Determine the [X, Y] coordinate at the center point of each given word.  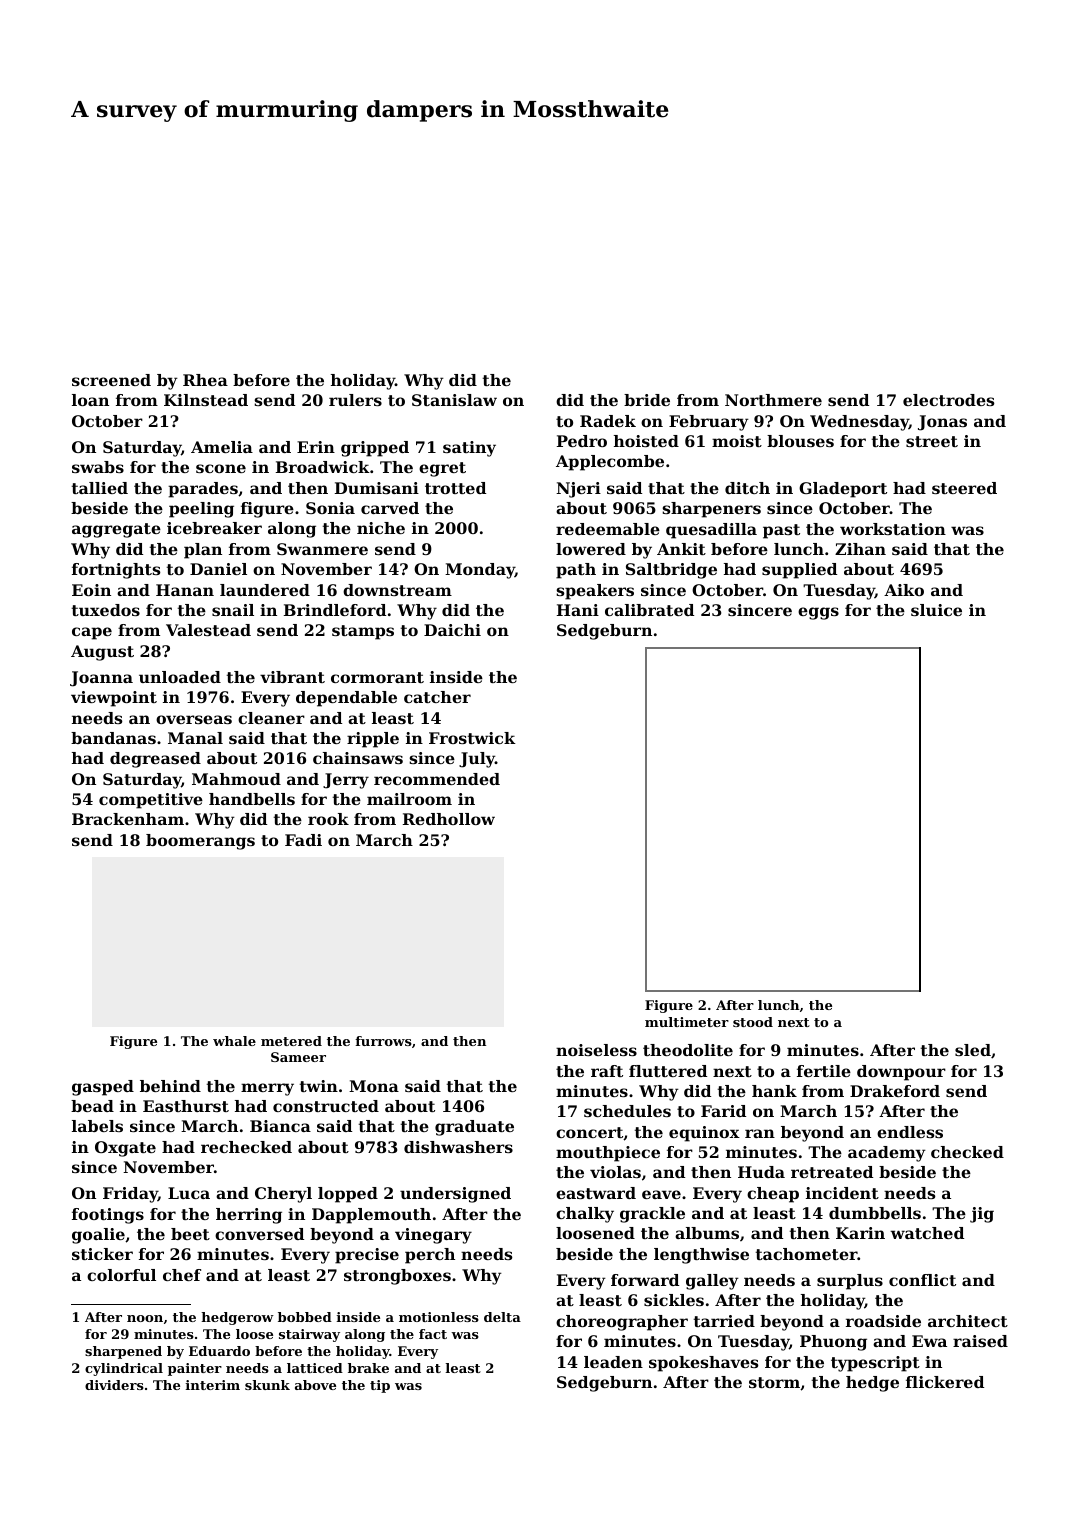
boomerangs [200, 842]
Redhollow [449, 819]
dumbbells [875, 1213]
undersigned [455, 1195]
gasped [103, 1088]
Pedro [582, 441]
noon [145, 1318]
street [932, 441]
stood [753, 1022]
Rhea [205, 380]
